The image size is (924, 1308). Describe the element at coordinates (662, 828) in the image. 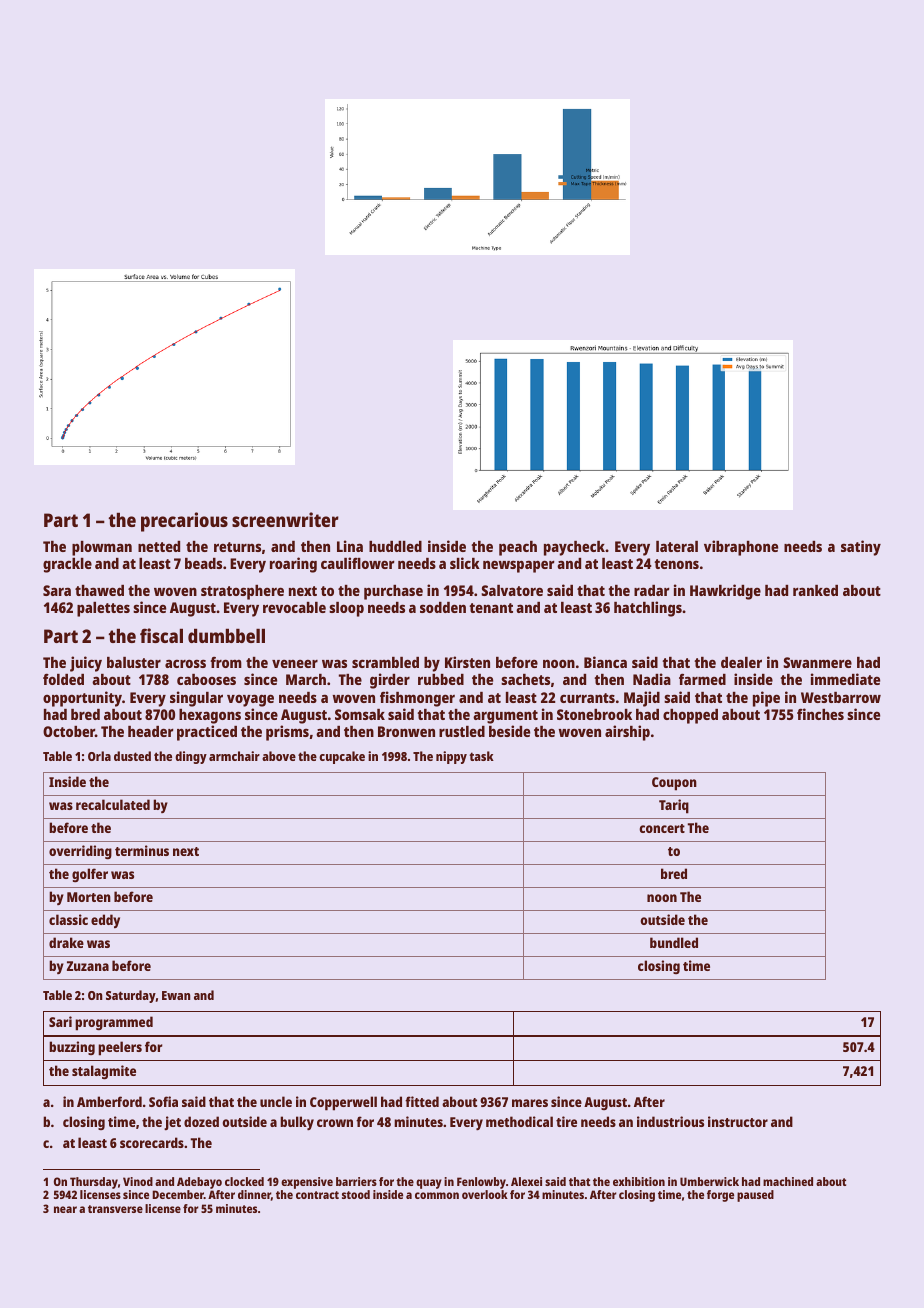

I see `concert` at that location.
